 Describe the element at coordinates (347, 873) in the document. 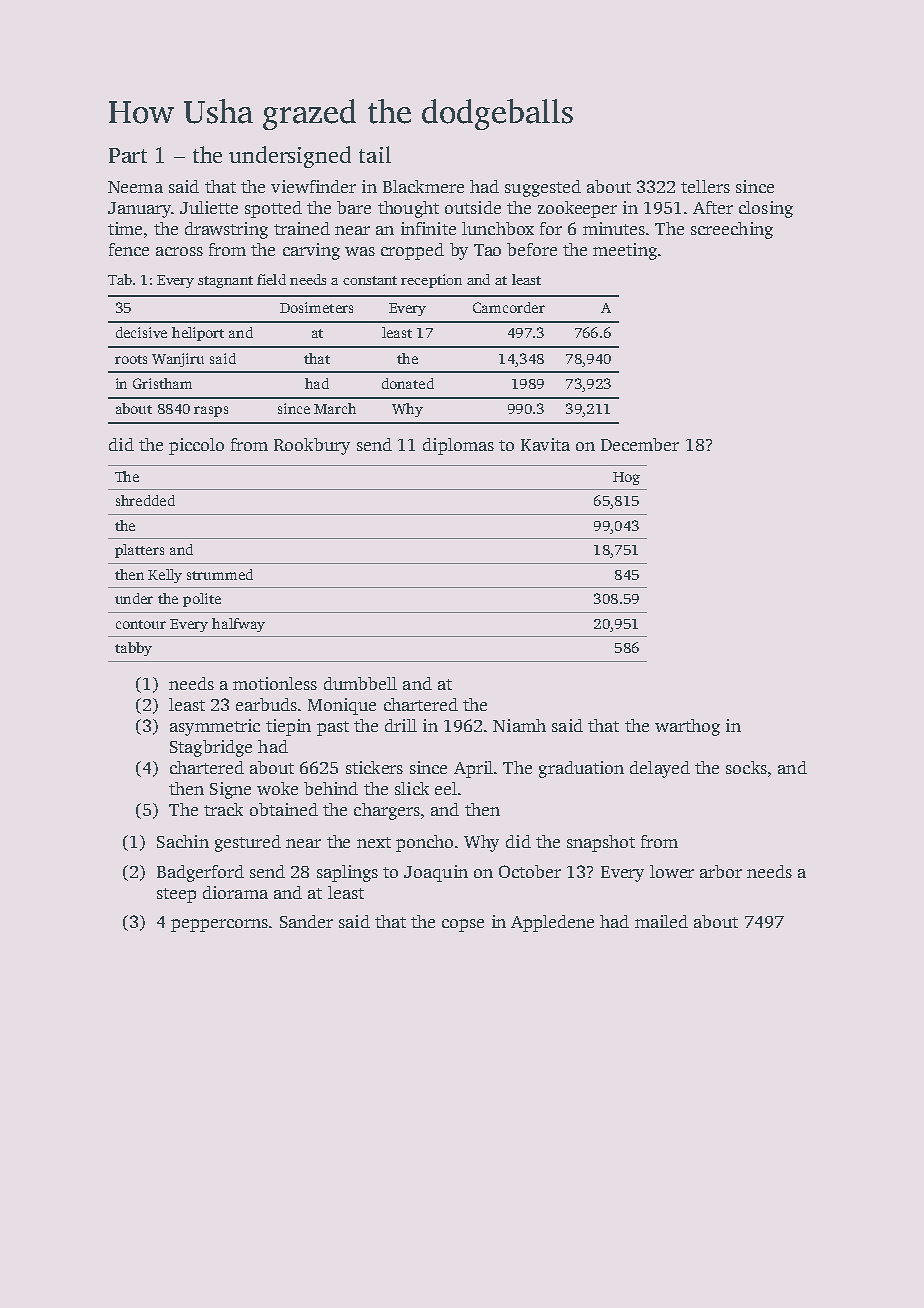

I see `saplings` at that location.
